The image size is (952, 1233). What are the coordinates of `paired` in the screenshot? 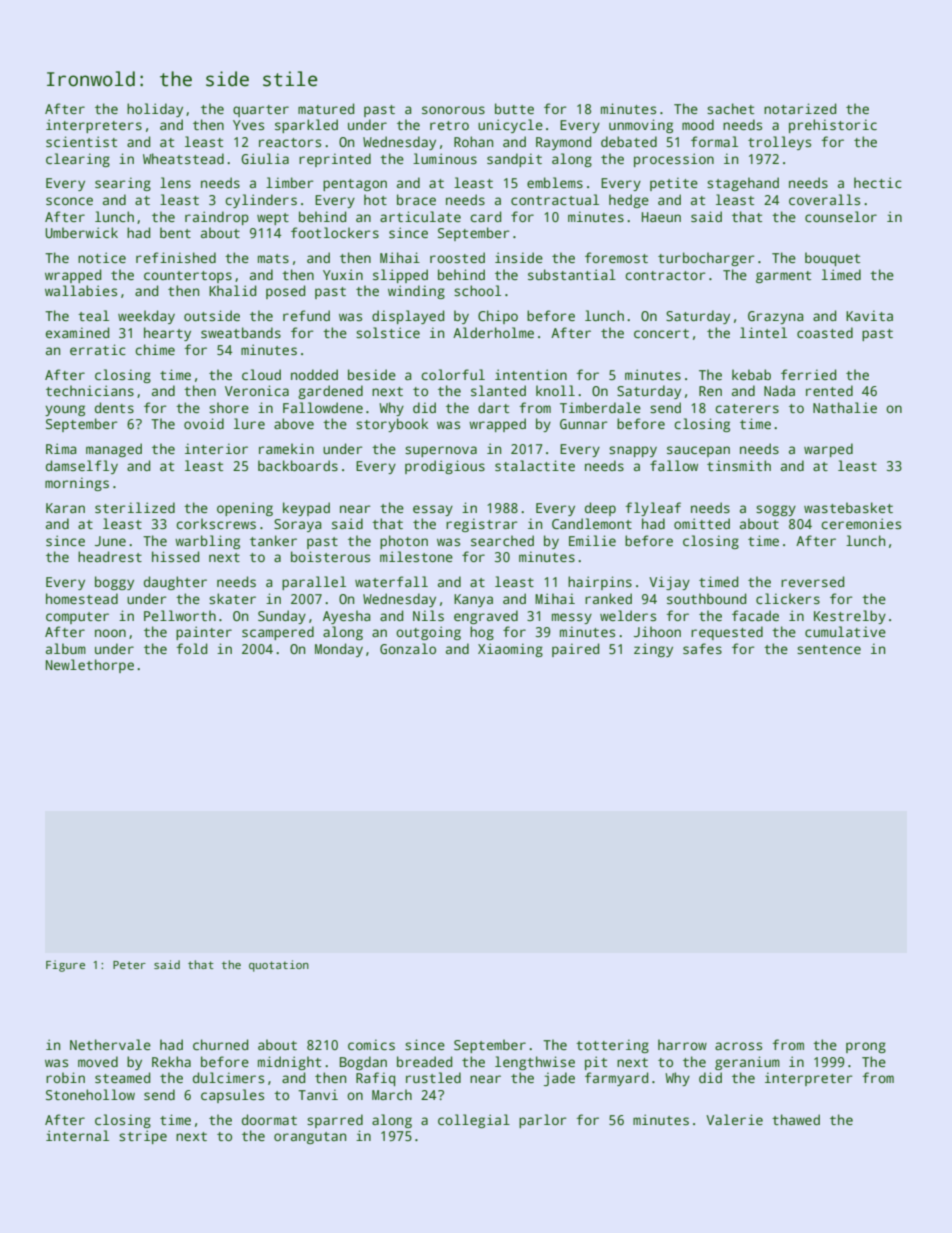 It's located at (575, 650).
